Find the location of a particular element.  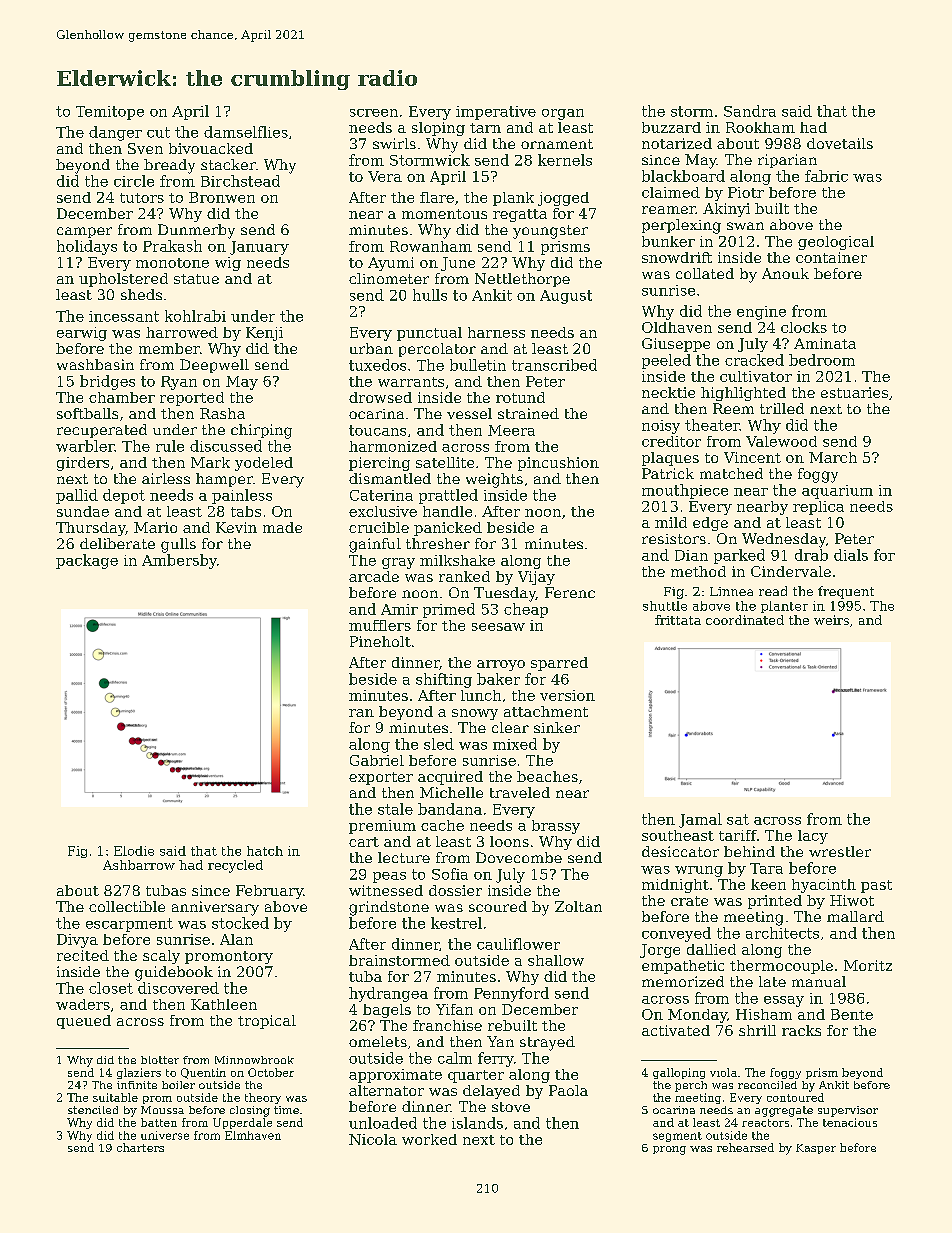

recycled is located at coordinates (235, 866).
